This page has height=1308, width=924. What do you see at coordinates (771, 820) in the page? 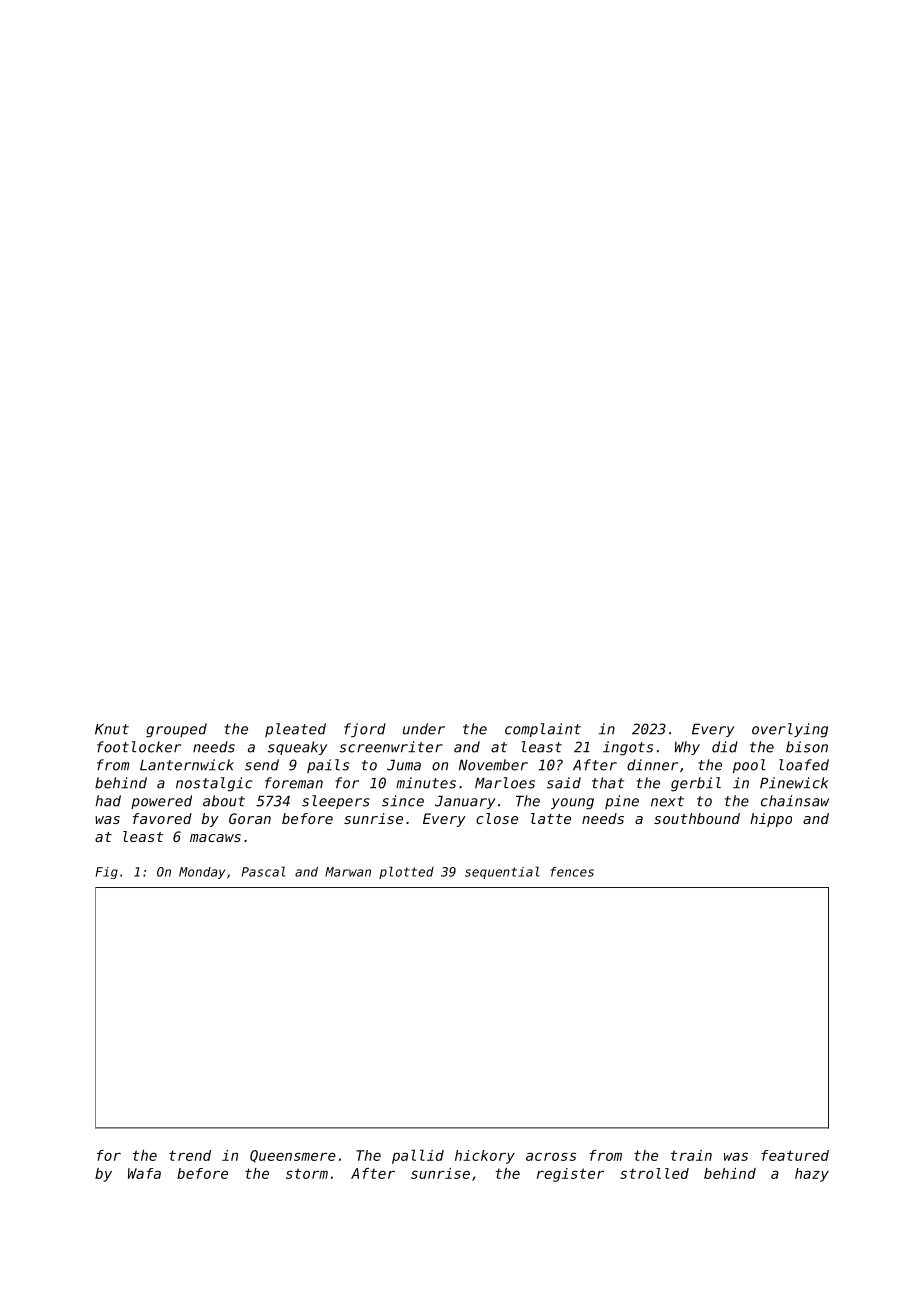
I see `hippo` at bounding box center [771, 820].
